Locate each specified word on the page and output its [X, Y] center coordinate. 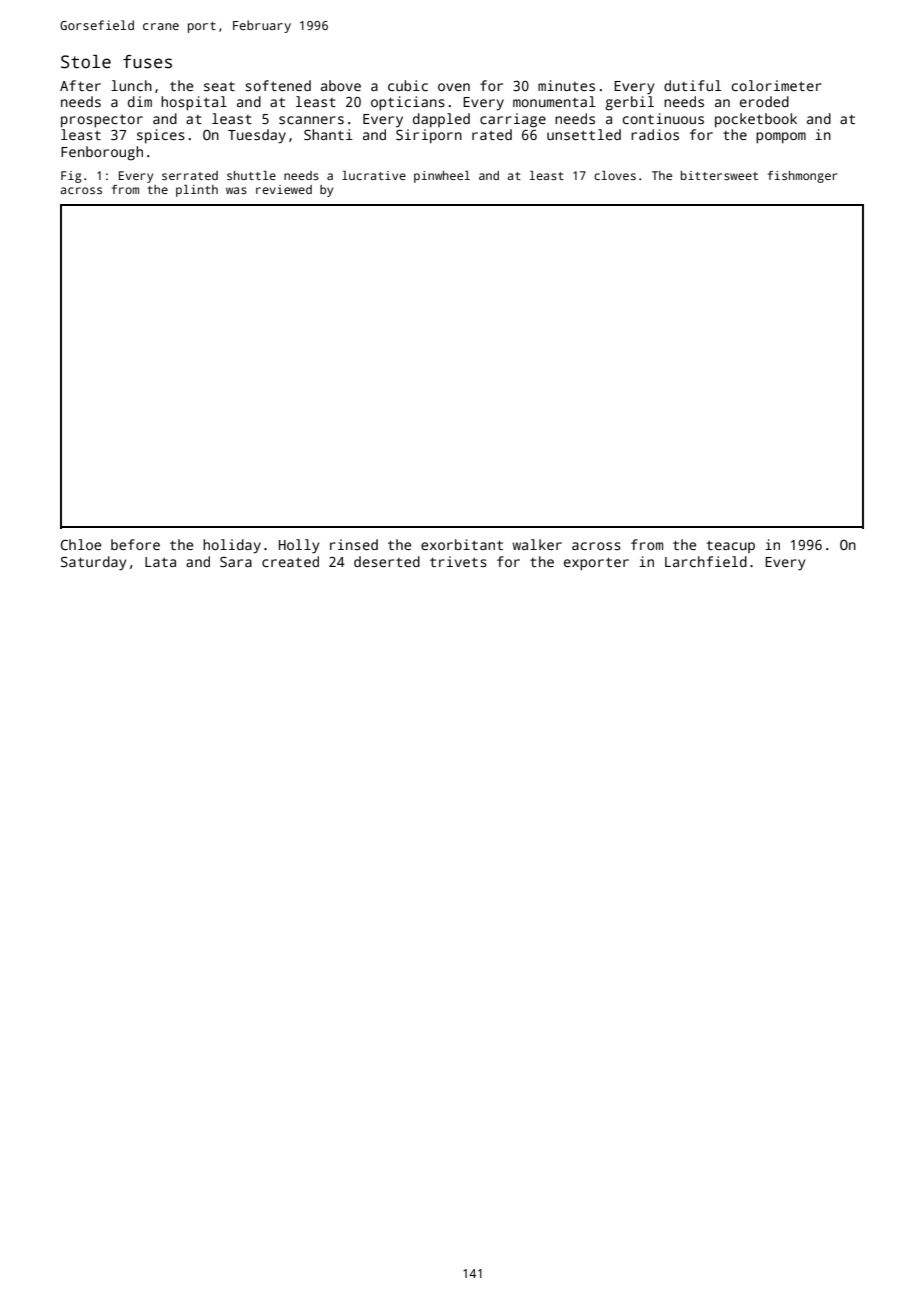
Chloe [81, 544]
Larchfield [706, 561]
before [135, 544]
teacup [731, 546]
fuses [147, 62]
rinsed [354, 544]
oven [454, 87]
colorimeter [777, 85]
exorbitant [462, 544]
